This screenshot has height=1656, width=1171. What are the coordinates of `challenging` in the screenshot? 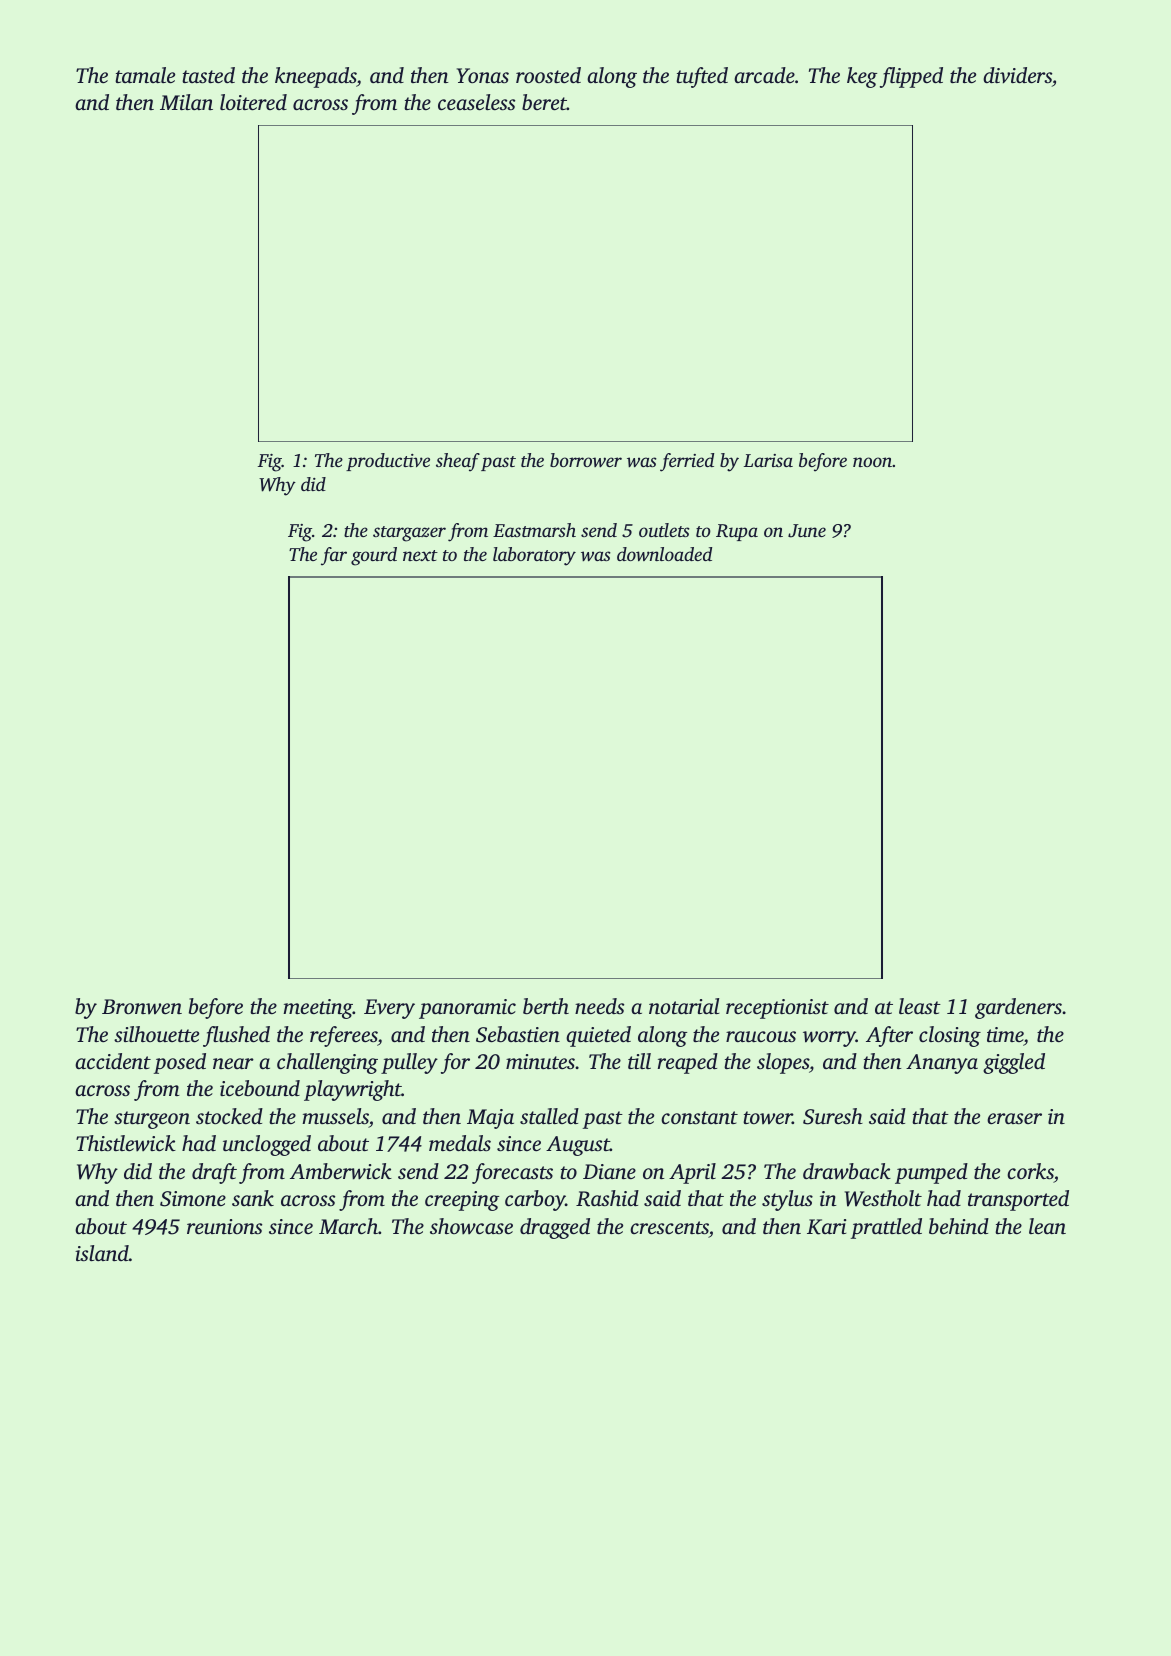 It's located at (327, 1063).
